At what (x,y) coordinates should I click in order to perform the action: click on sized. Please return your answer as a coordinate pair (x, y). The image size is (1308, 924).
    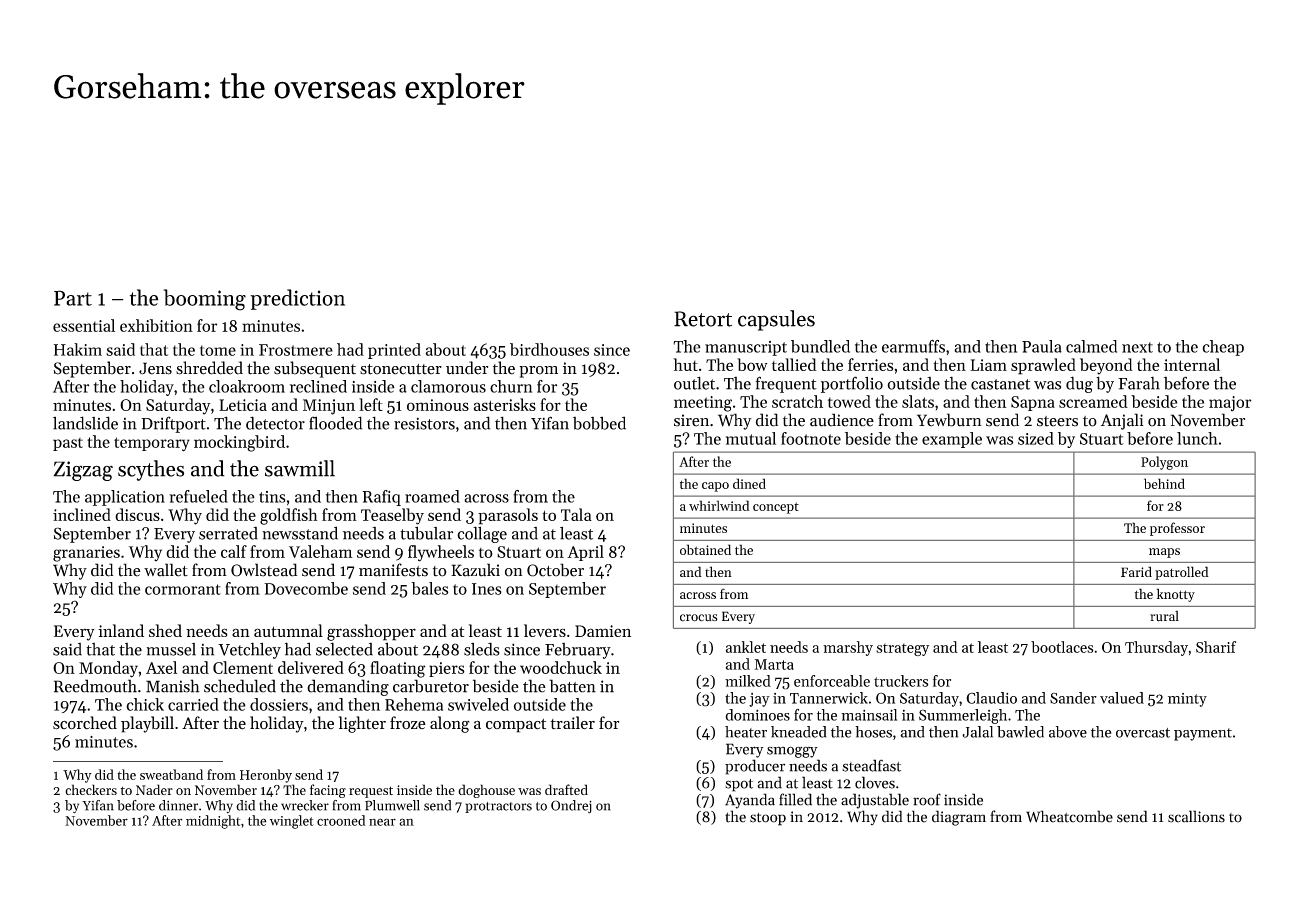
    Looking at the image, I should click on (1036, 438).
